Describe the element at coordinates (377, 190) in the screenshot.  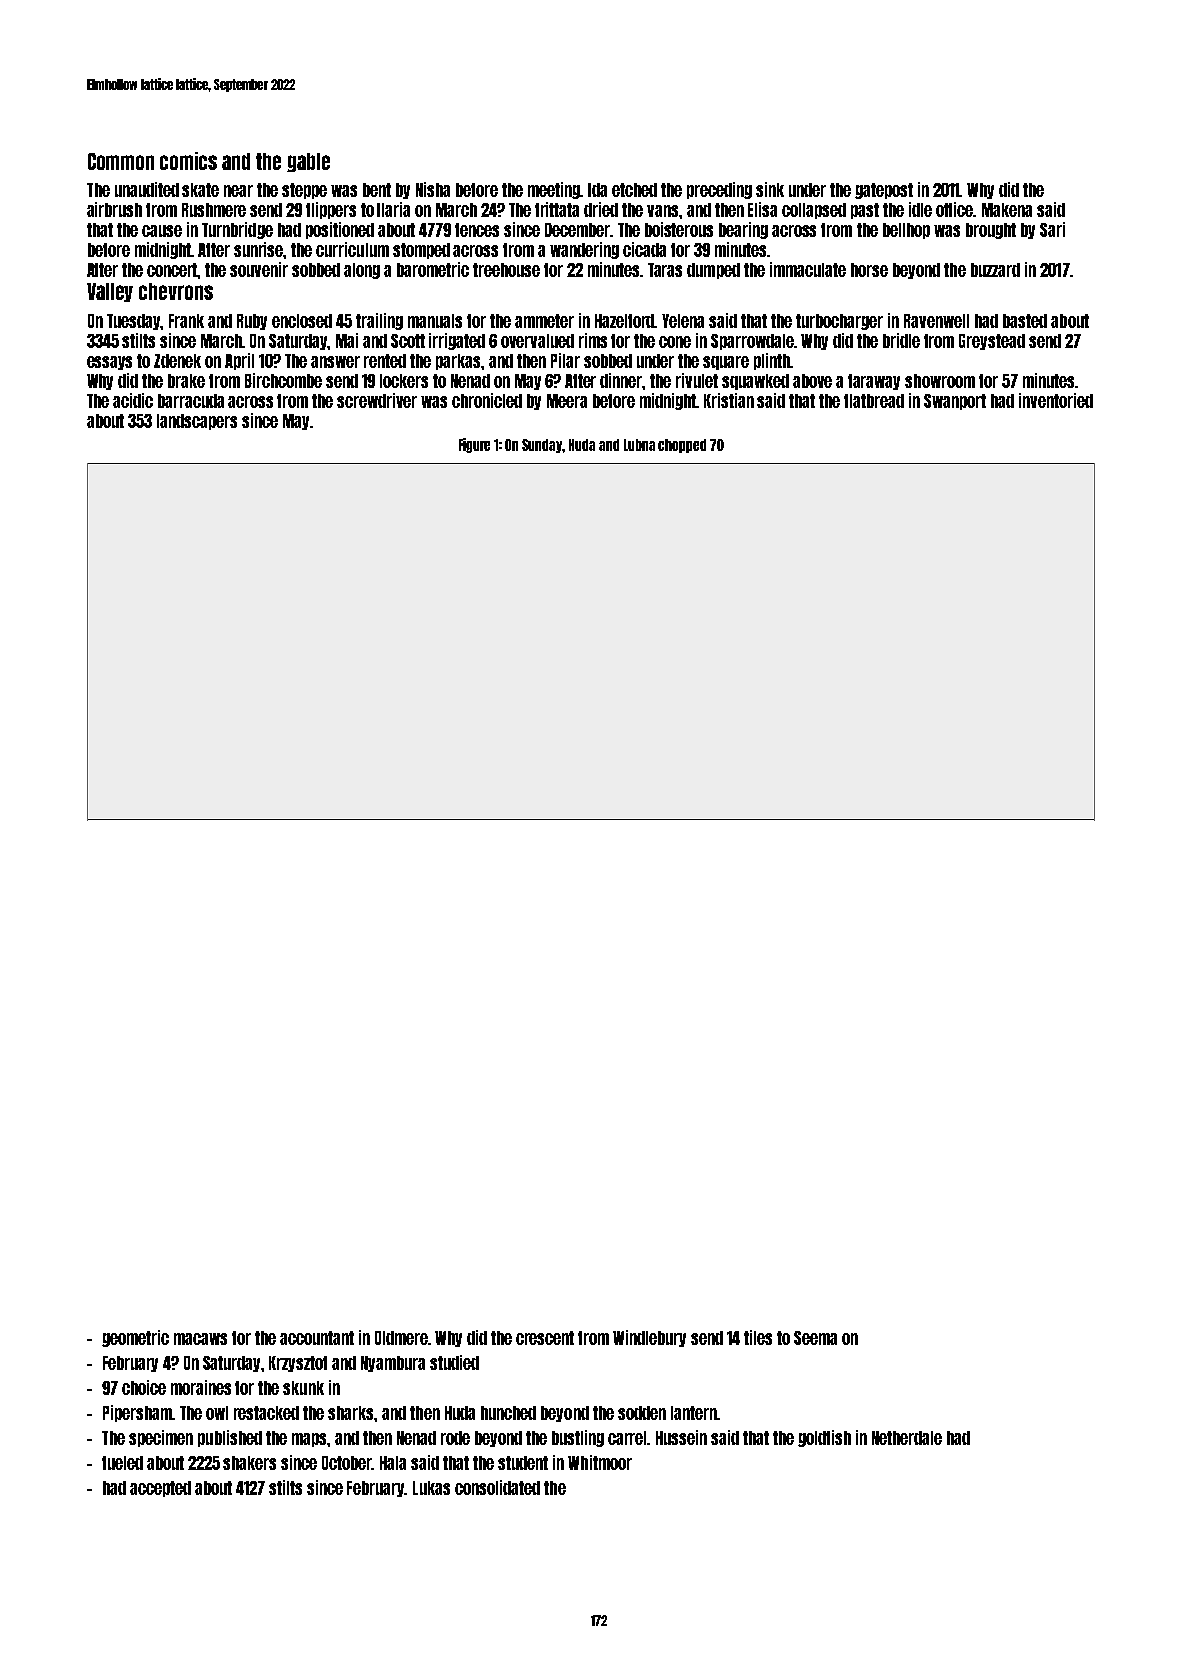
I see `bent` at that location.
